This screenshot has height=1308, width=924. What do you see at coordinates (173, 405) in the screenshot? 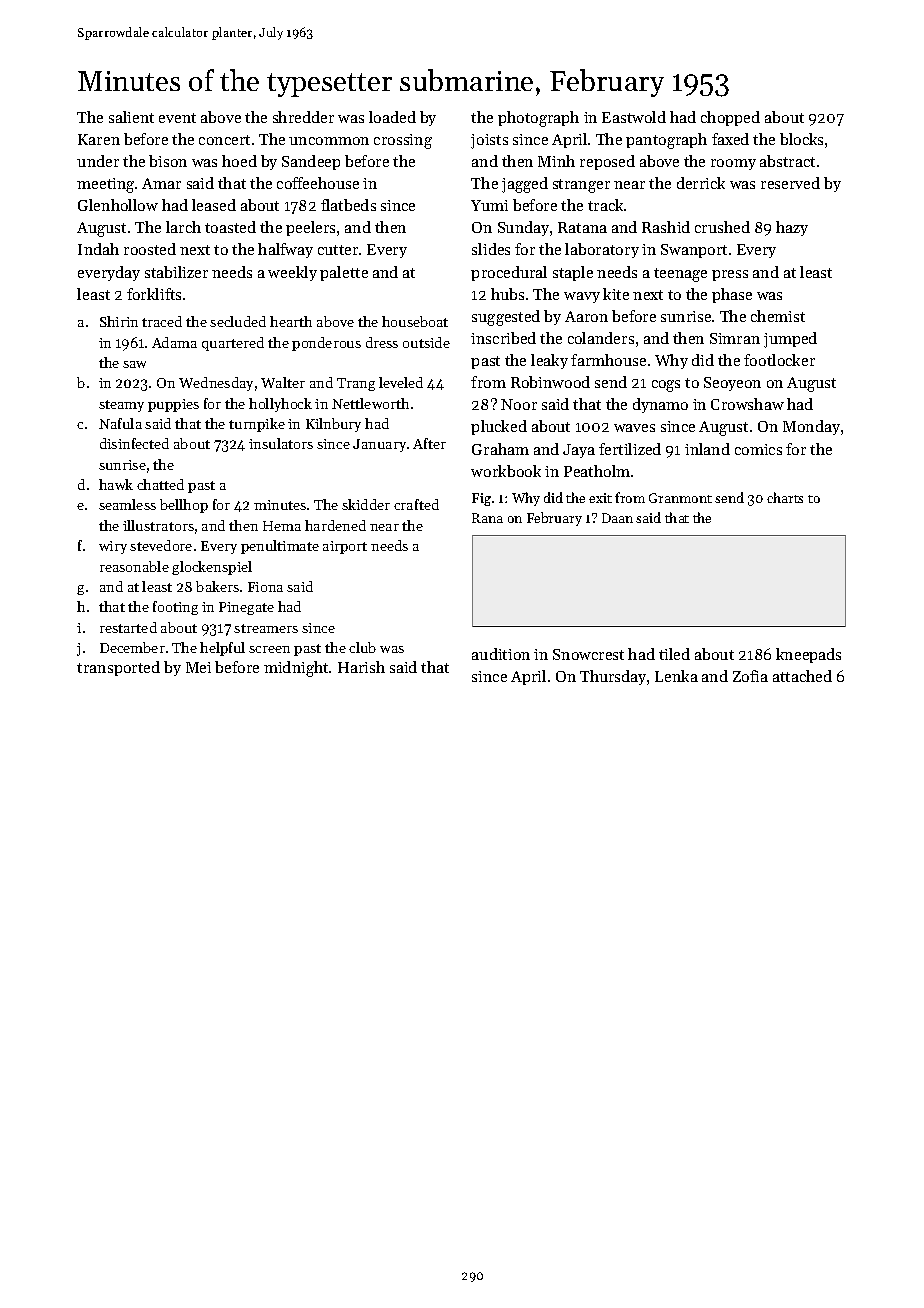
I see `puppies` at bounding box center [173, 405].
